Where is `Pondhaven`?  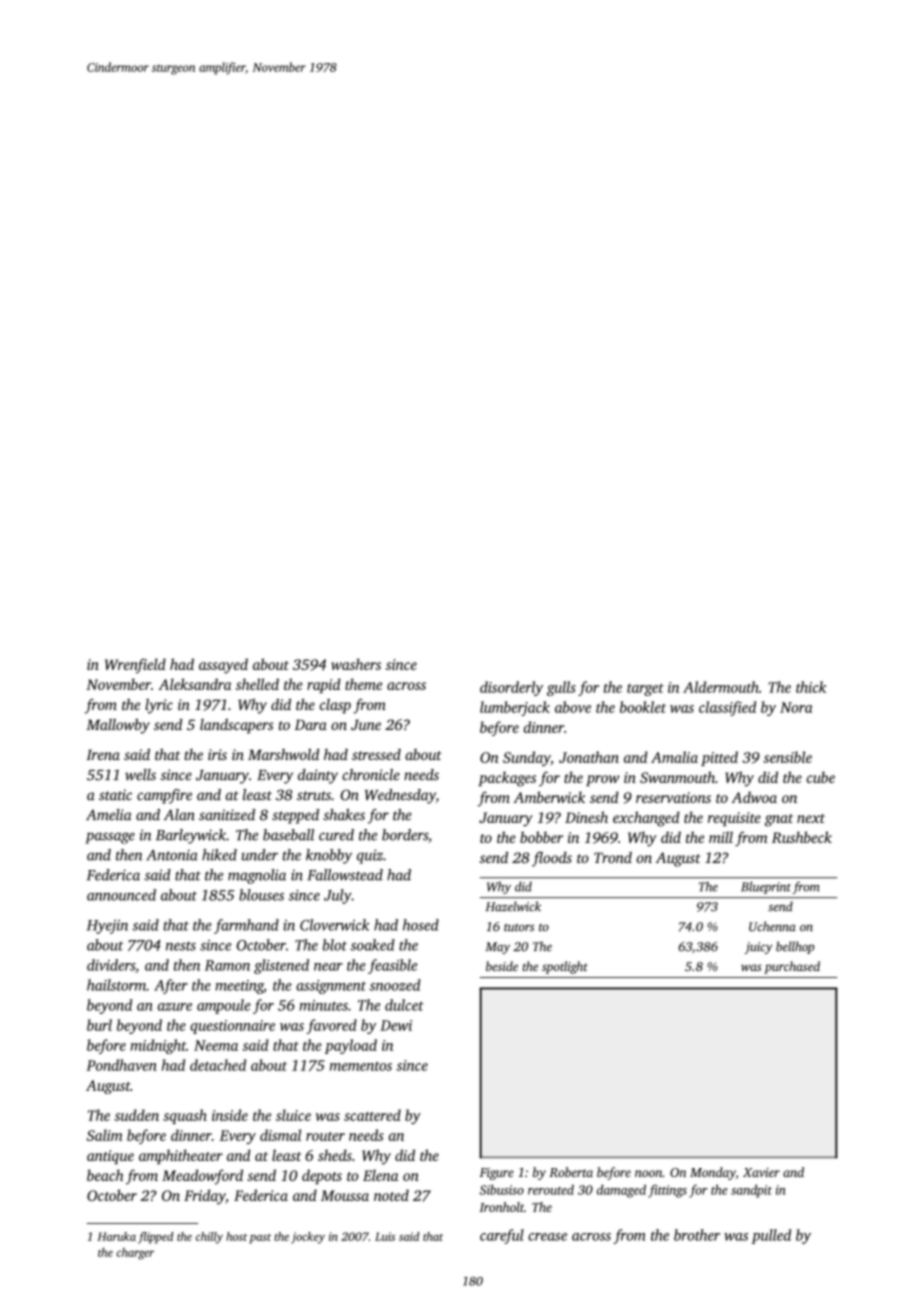
Pondhaven is located at coordinates (121, 1065).
